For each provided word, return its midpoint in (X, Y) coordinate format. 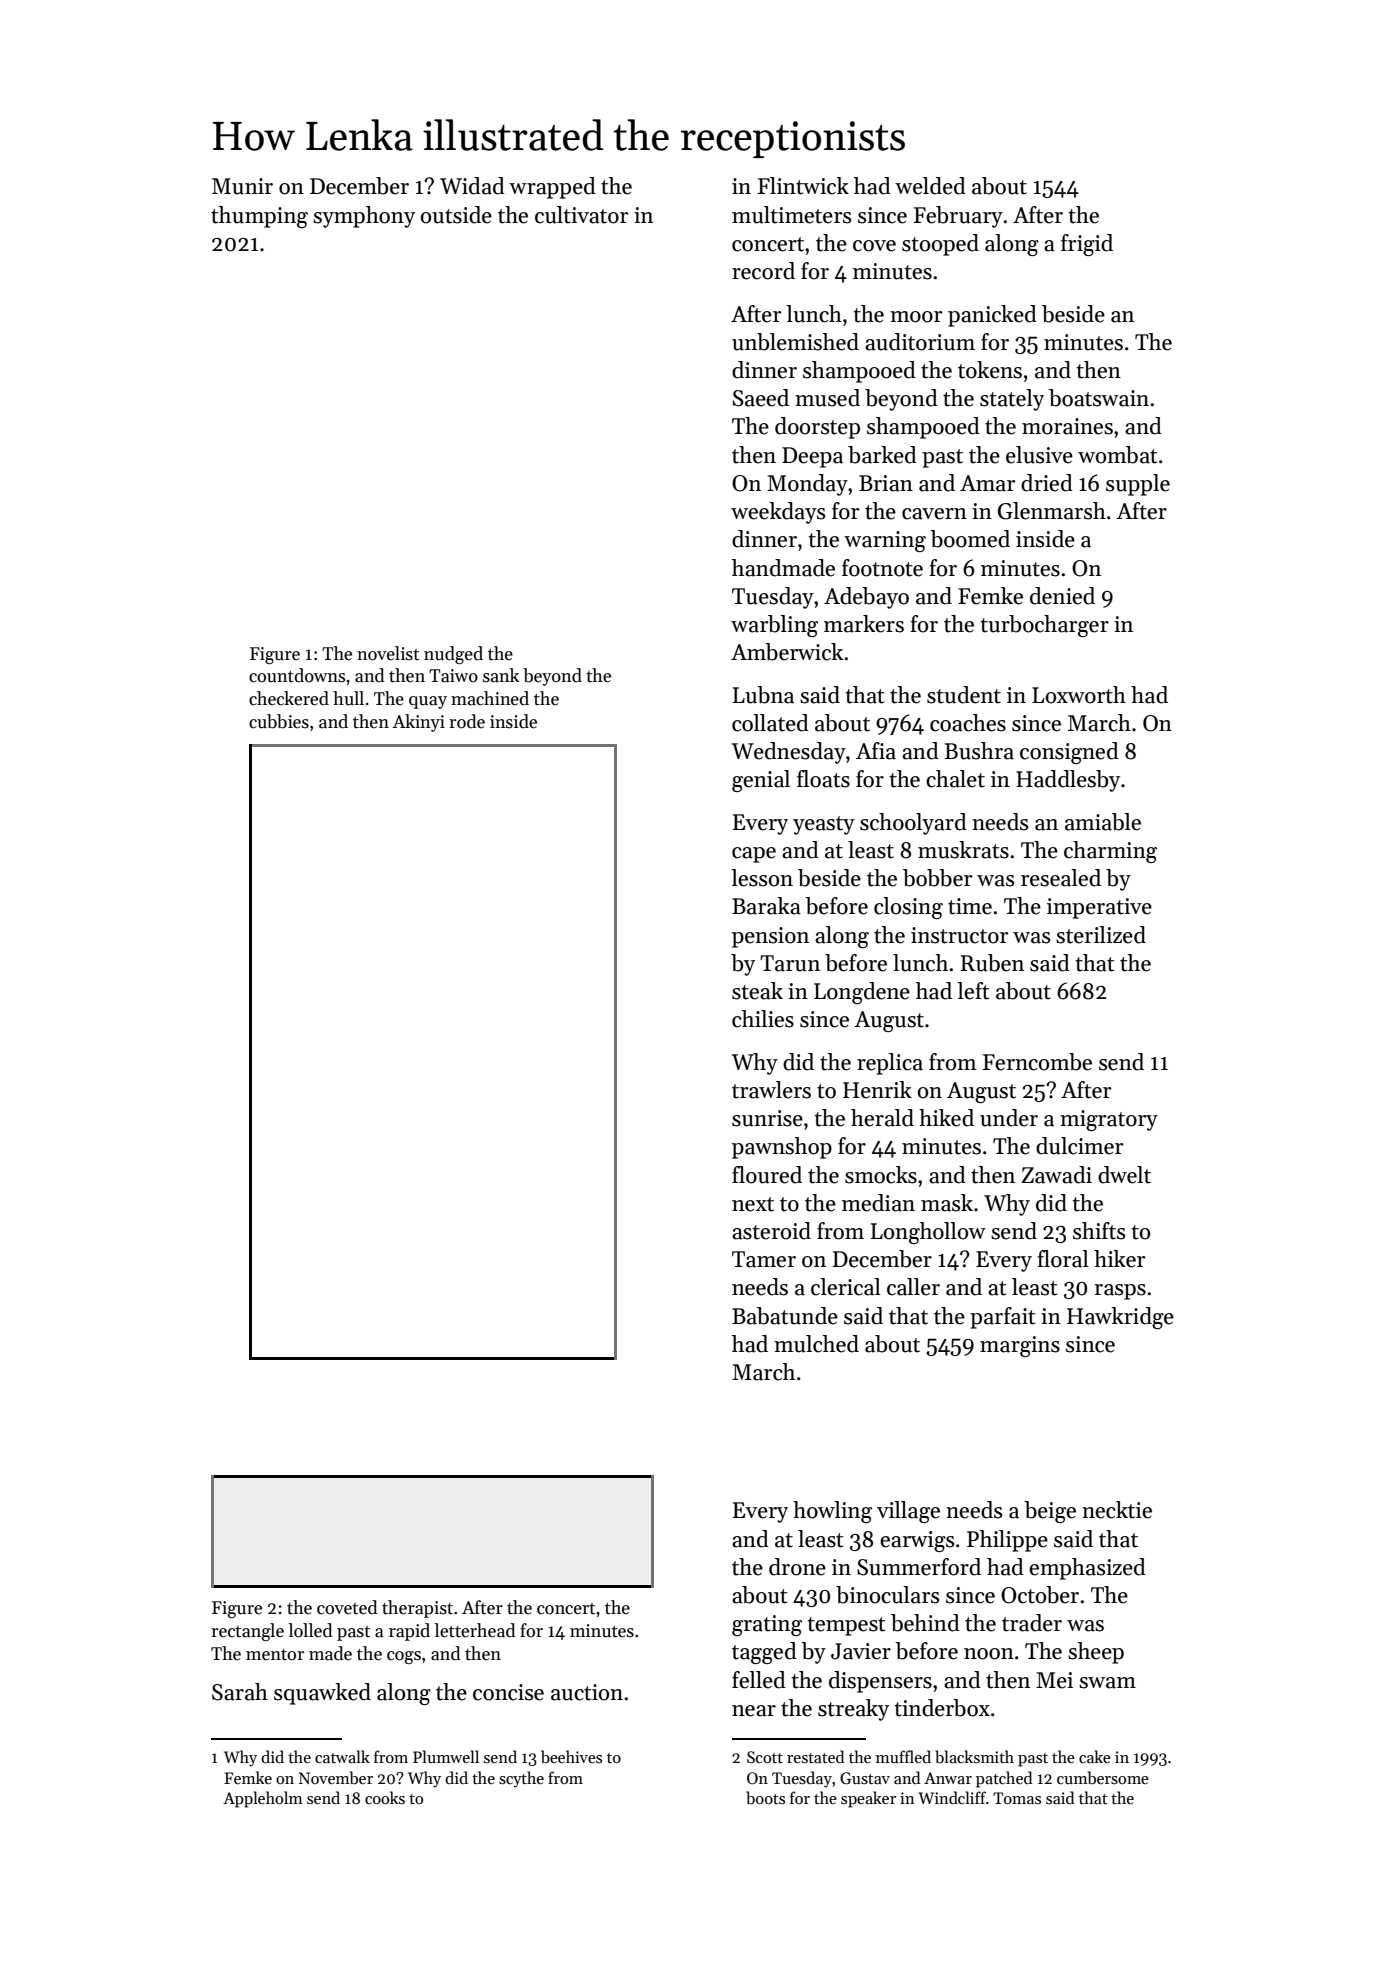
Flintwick (803, 186)
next (753, 1204)
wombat (1118, 455)
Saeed (761, 398)
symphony (364, 217)
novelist (388, 653)
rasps (1120, 1292)
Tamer (764, 1259)
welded (930, 186)
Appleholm (263, 1799)
